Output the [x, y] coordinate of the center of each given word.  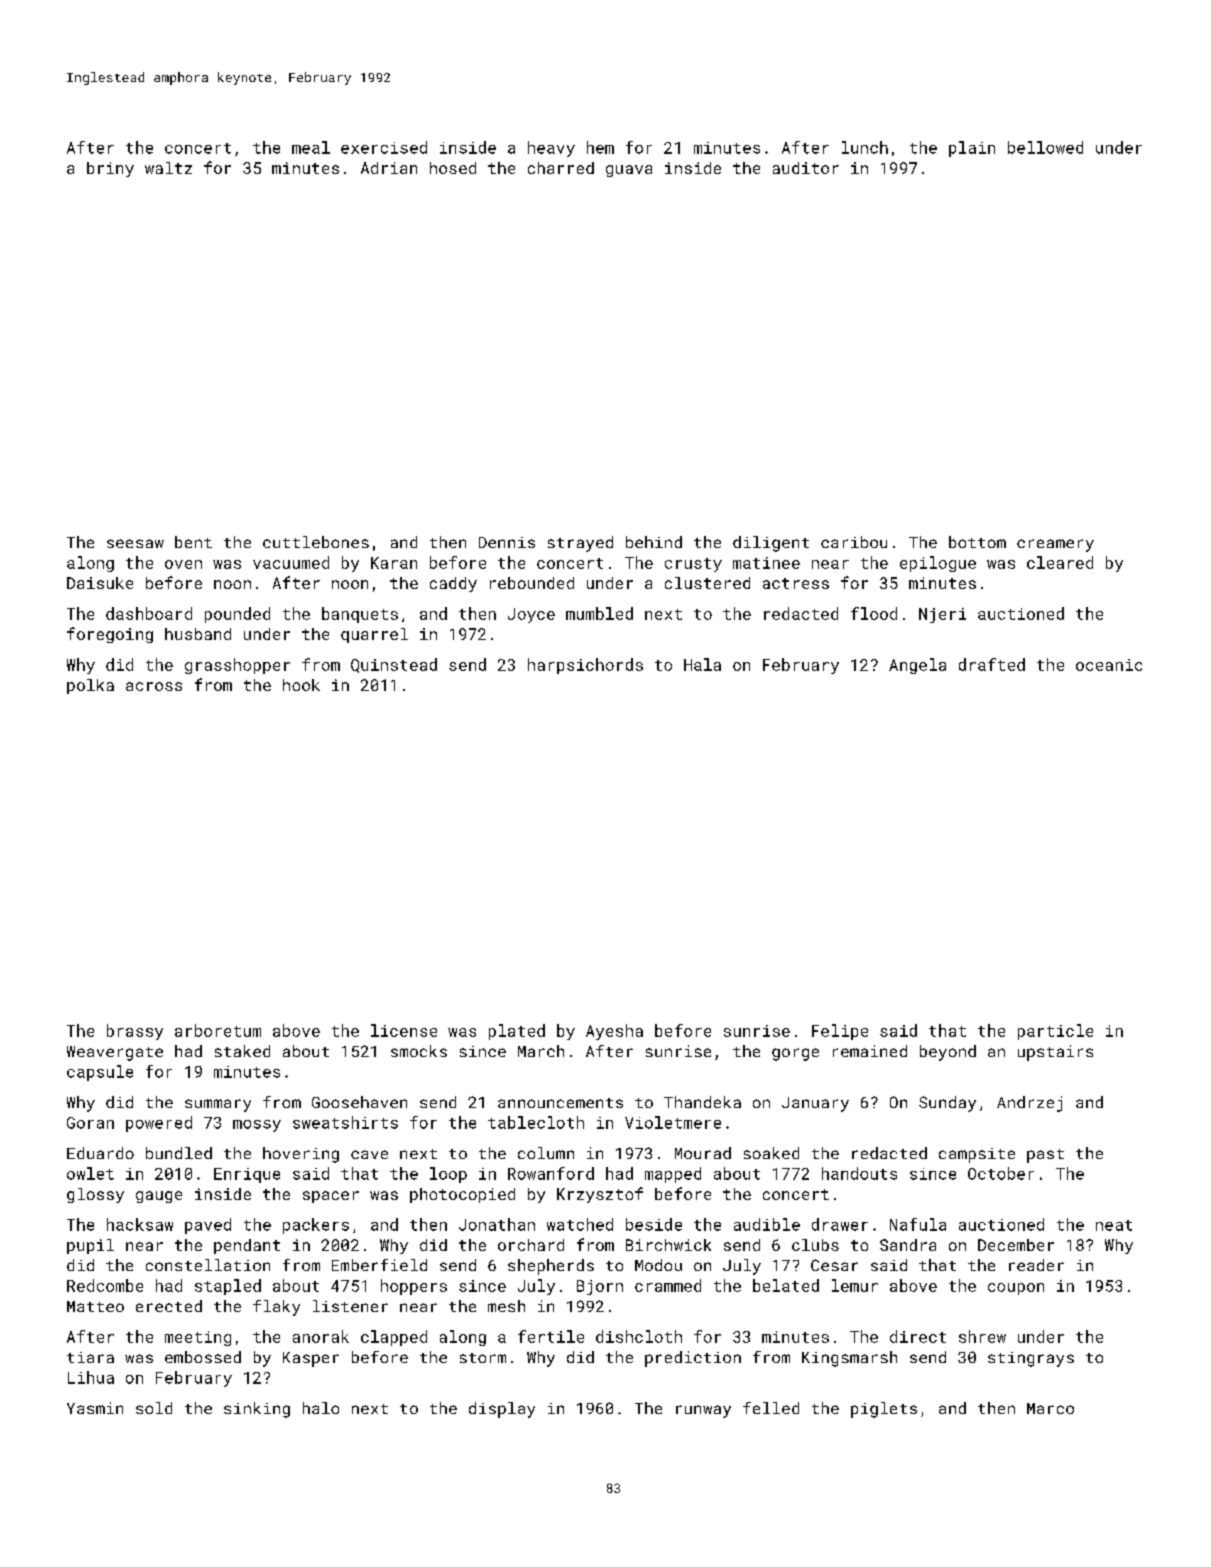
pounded [237, 615]
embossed [203, 1357]
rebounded [532, 583]
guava [629, 171]
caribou [854, 542]
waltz [168, 168]
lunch [865, 147]
